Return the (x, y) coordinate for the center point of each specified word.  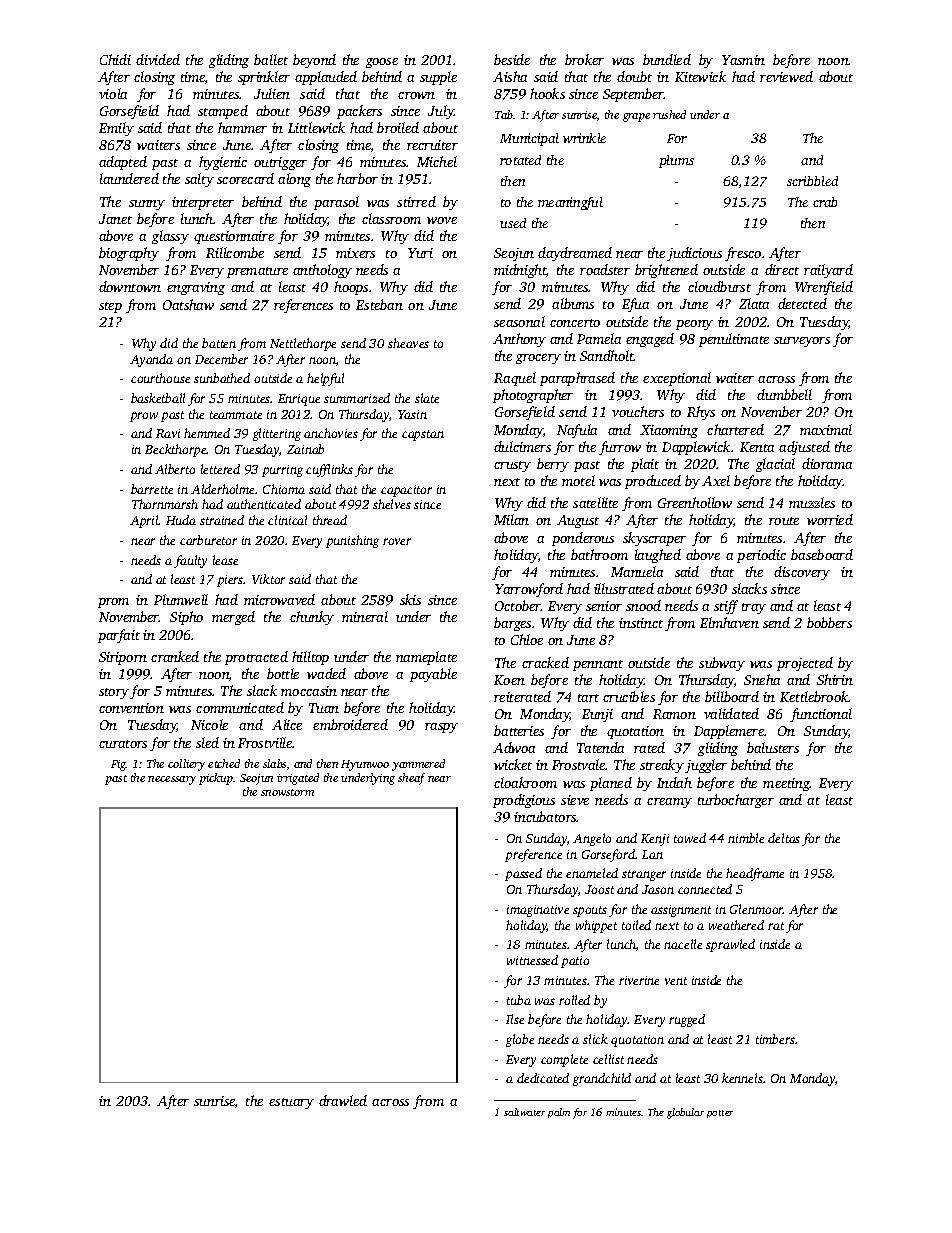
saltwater (524, 1112)
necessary (172, 780)
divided (158, 59)
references (303, 306)
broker (584, 59)
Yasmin (743, 60)
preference (533, 855)
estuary (291, 1103)
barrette (152, 489)
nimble (746, 838)
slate (427, 398)
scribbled (812, 181)
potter (720, 1114)
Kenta (757, 447)
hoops (351, 288)
